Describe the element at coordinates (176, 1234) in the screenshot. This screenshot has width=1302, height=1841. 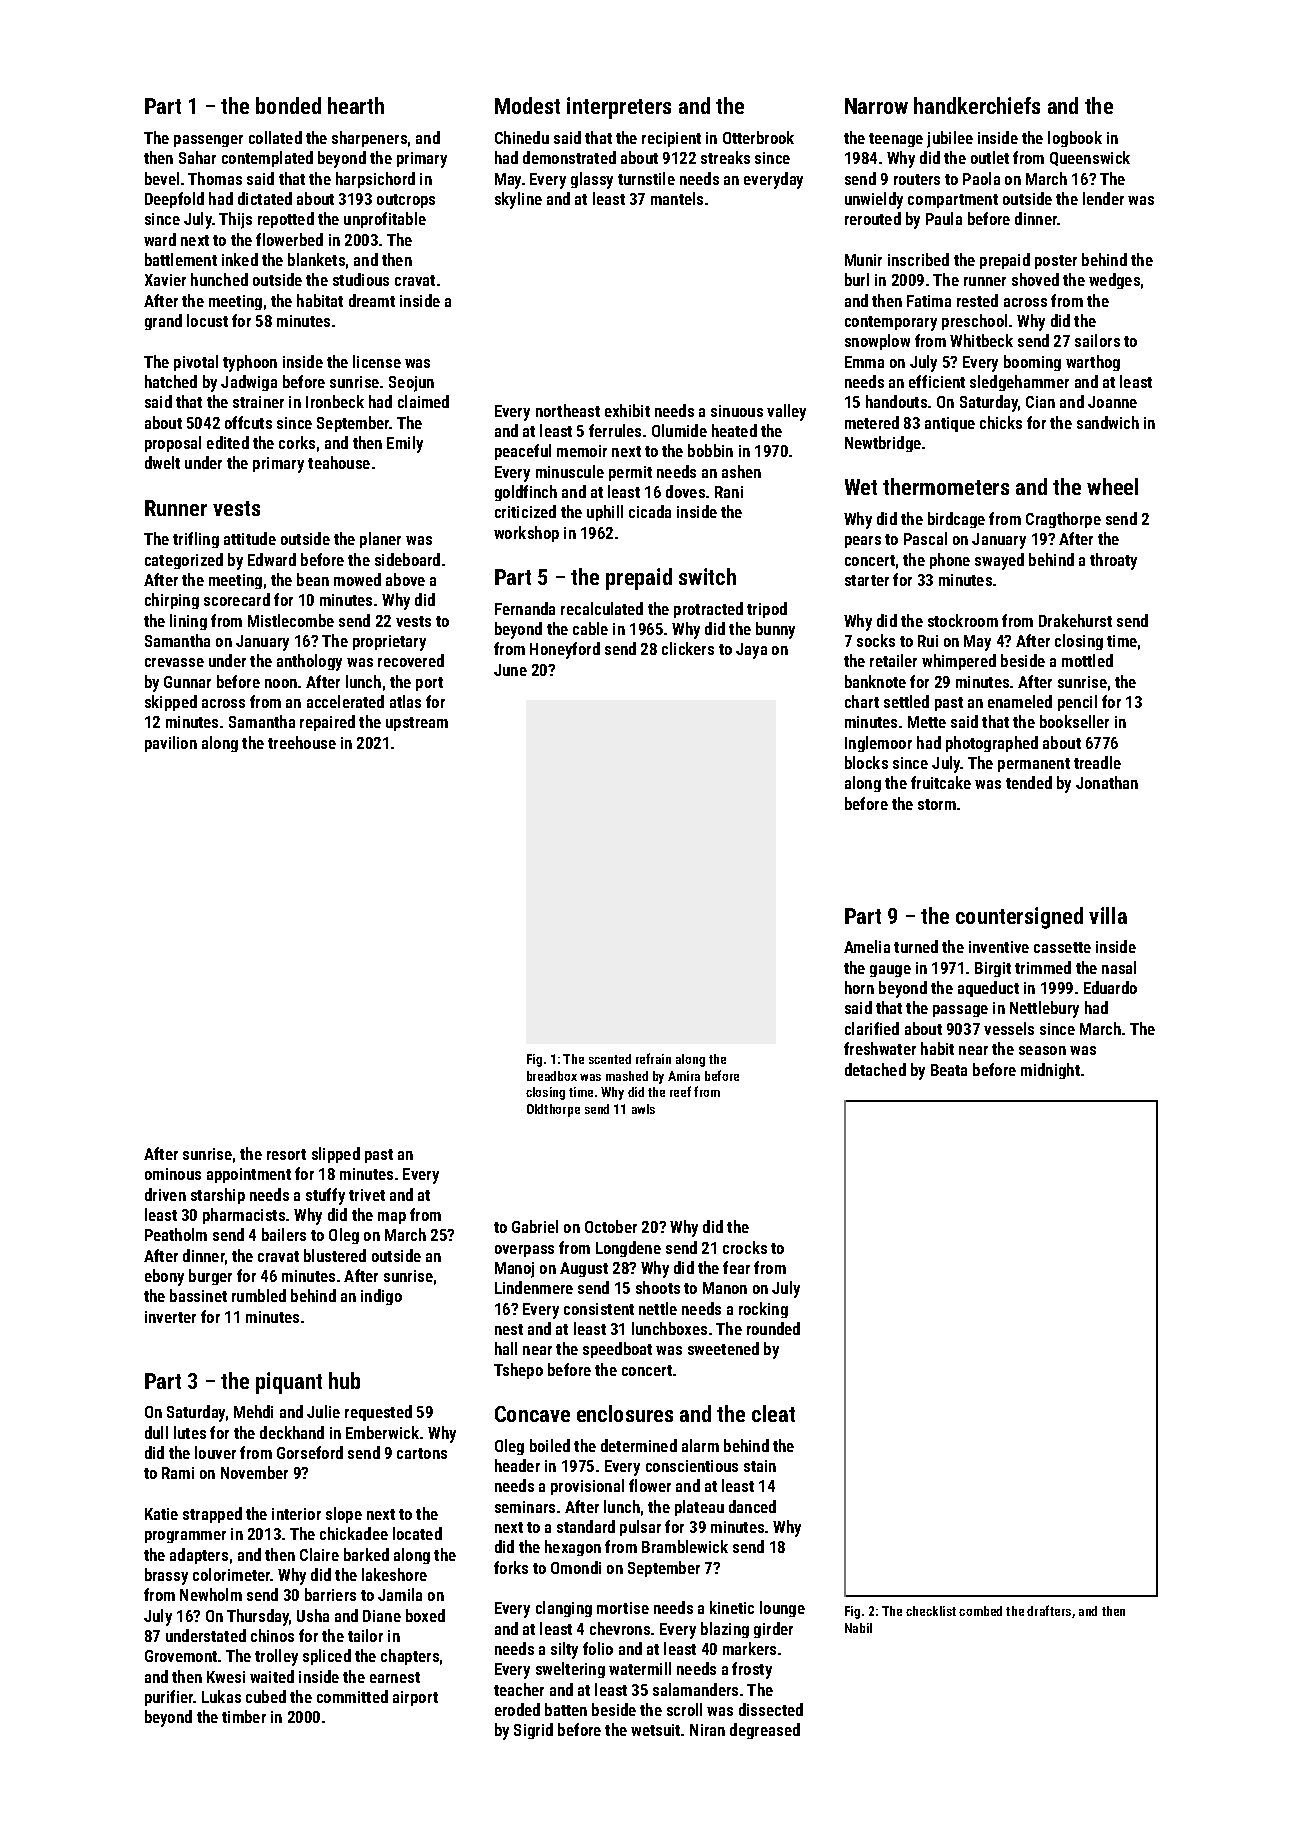
I see `Peatholm` at that location.
